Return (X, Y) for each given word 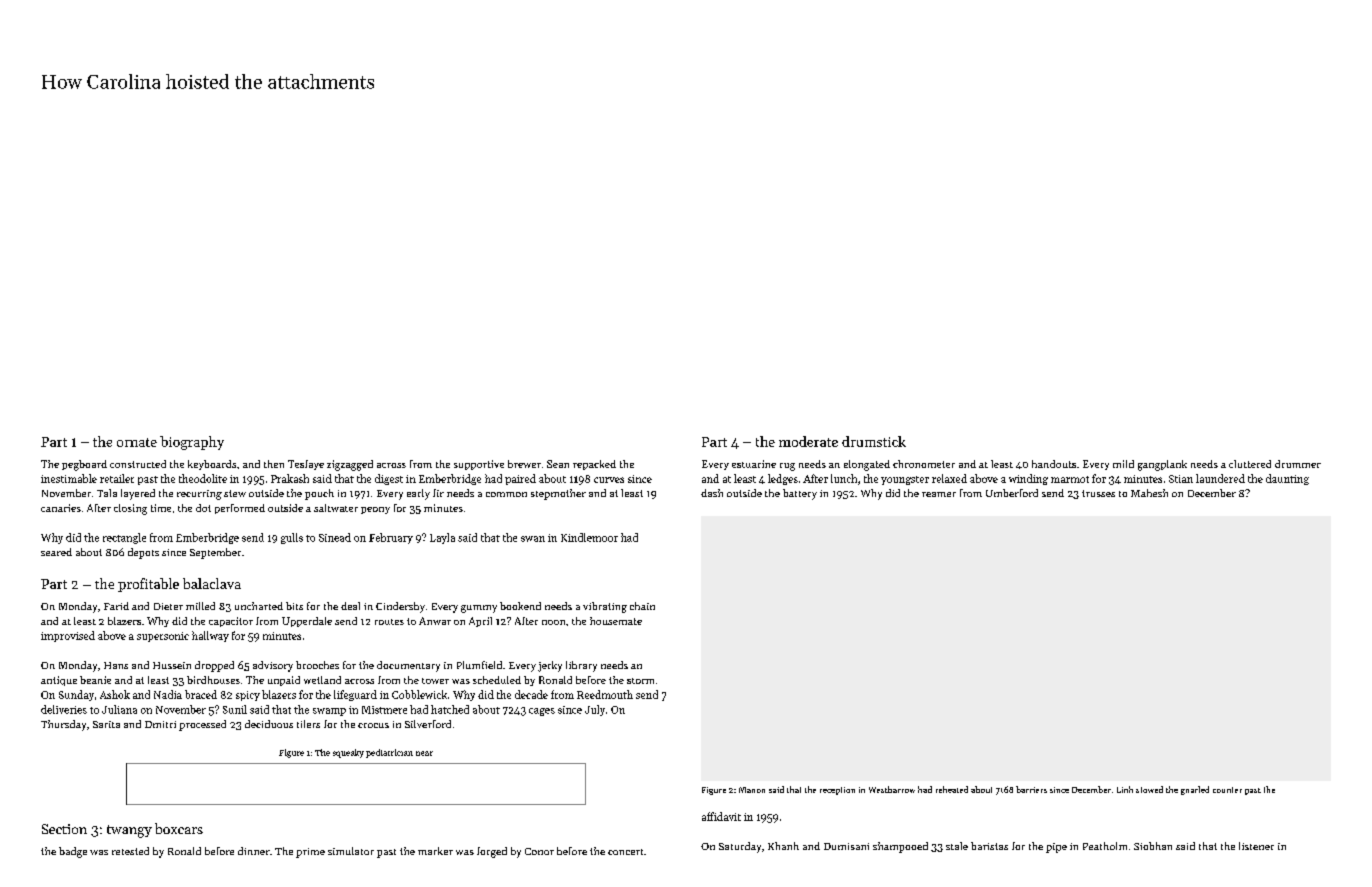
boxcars (179, 828)
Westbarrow (892, 789)
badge (73, 852)
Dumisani (846, 846)
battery (800, 494)
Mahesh (1149, 493)
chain (642, 606)
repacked (594, 465)
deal (350, 606)
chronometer (924, 464)
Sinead (335, 537)
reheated (952, 789)
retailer (117, 478)
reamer (939, 494)
